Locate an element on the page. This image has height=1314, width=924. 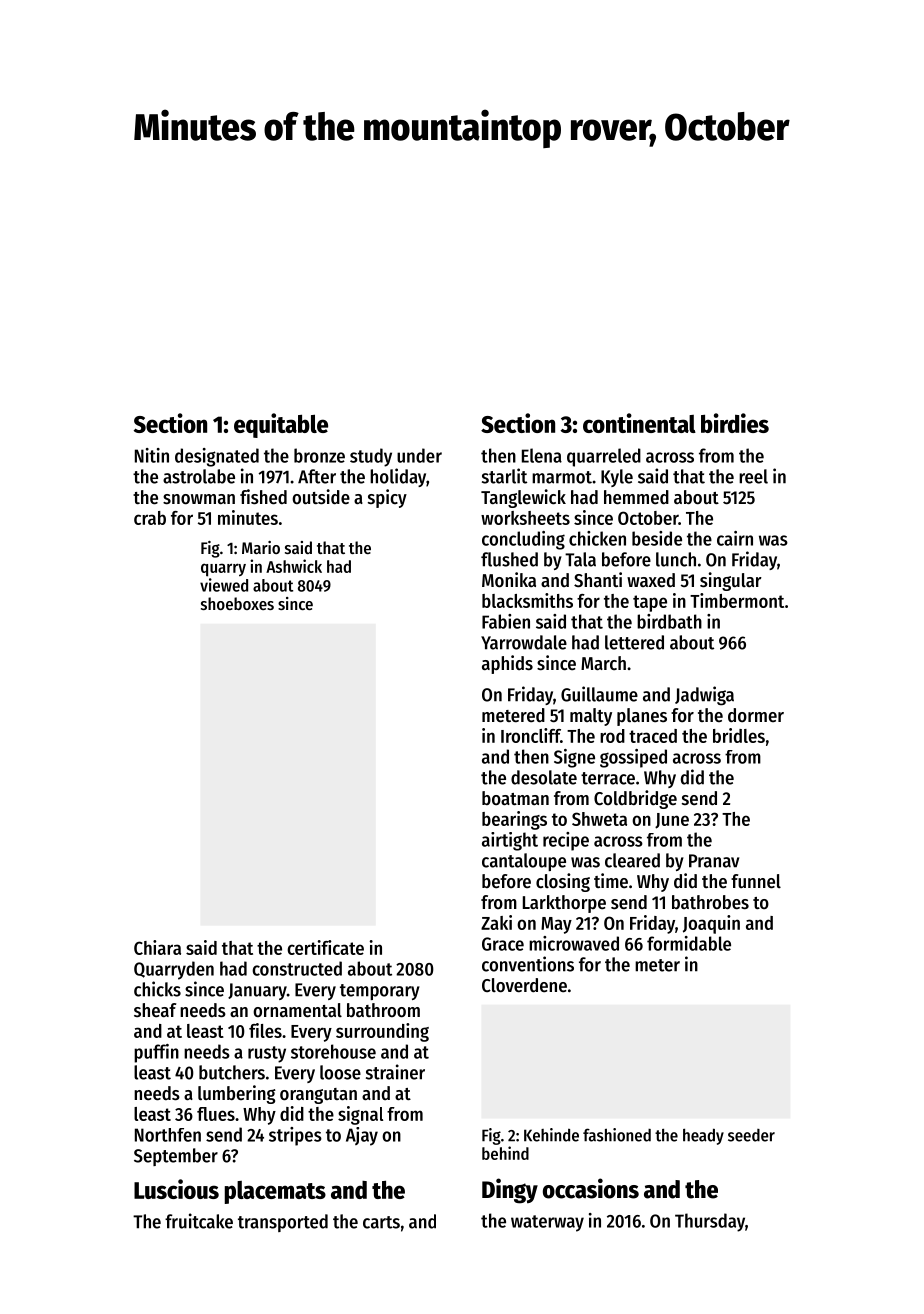
chicks is located at coordinates (157, 989).
